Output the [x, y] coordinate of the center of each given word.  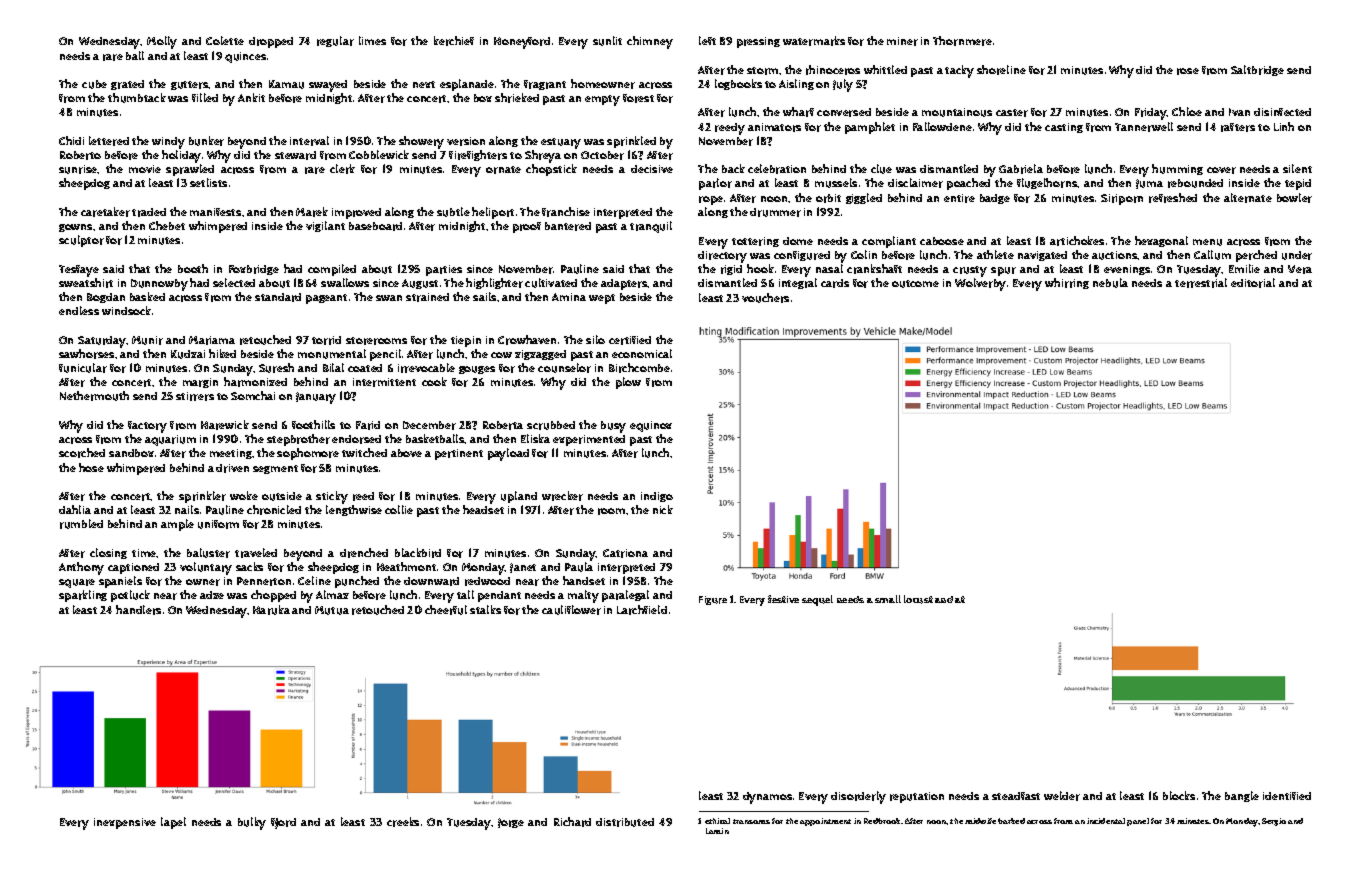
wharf [798, 112]
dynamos [767, 798]
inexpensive [125, 823]
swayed [328, 86]
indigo [657, 497]
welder [1062, 796]
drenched [364, 553]
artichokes [1077, 241]
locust [918, 599]
